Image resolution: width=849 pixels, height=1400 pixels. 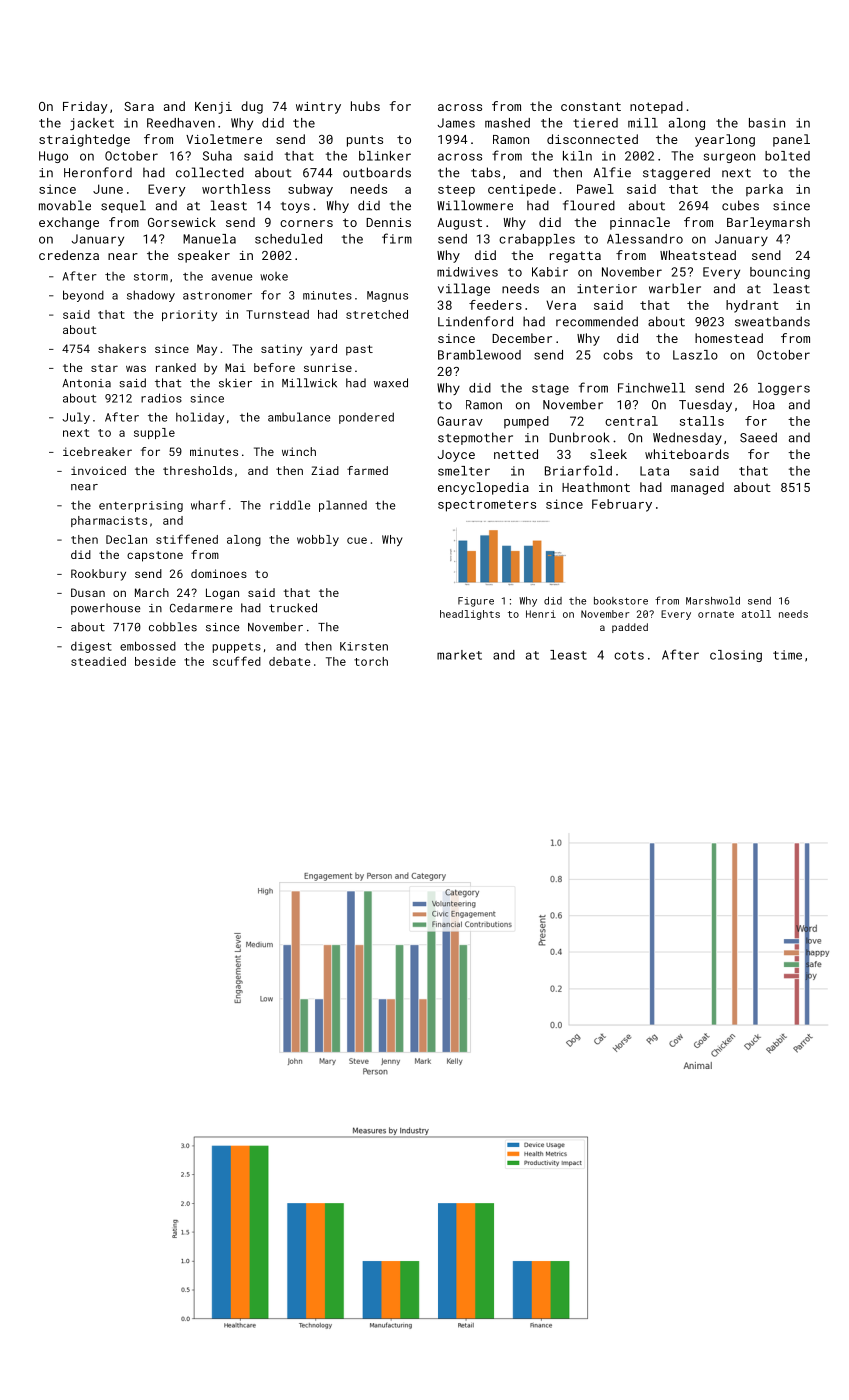 What do you see at coordinates (97, 451) in the screenshot?
I see `icebreaker` at bounding box center [97, 451].
